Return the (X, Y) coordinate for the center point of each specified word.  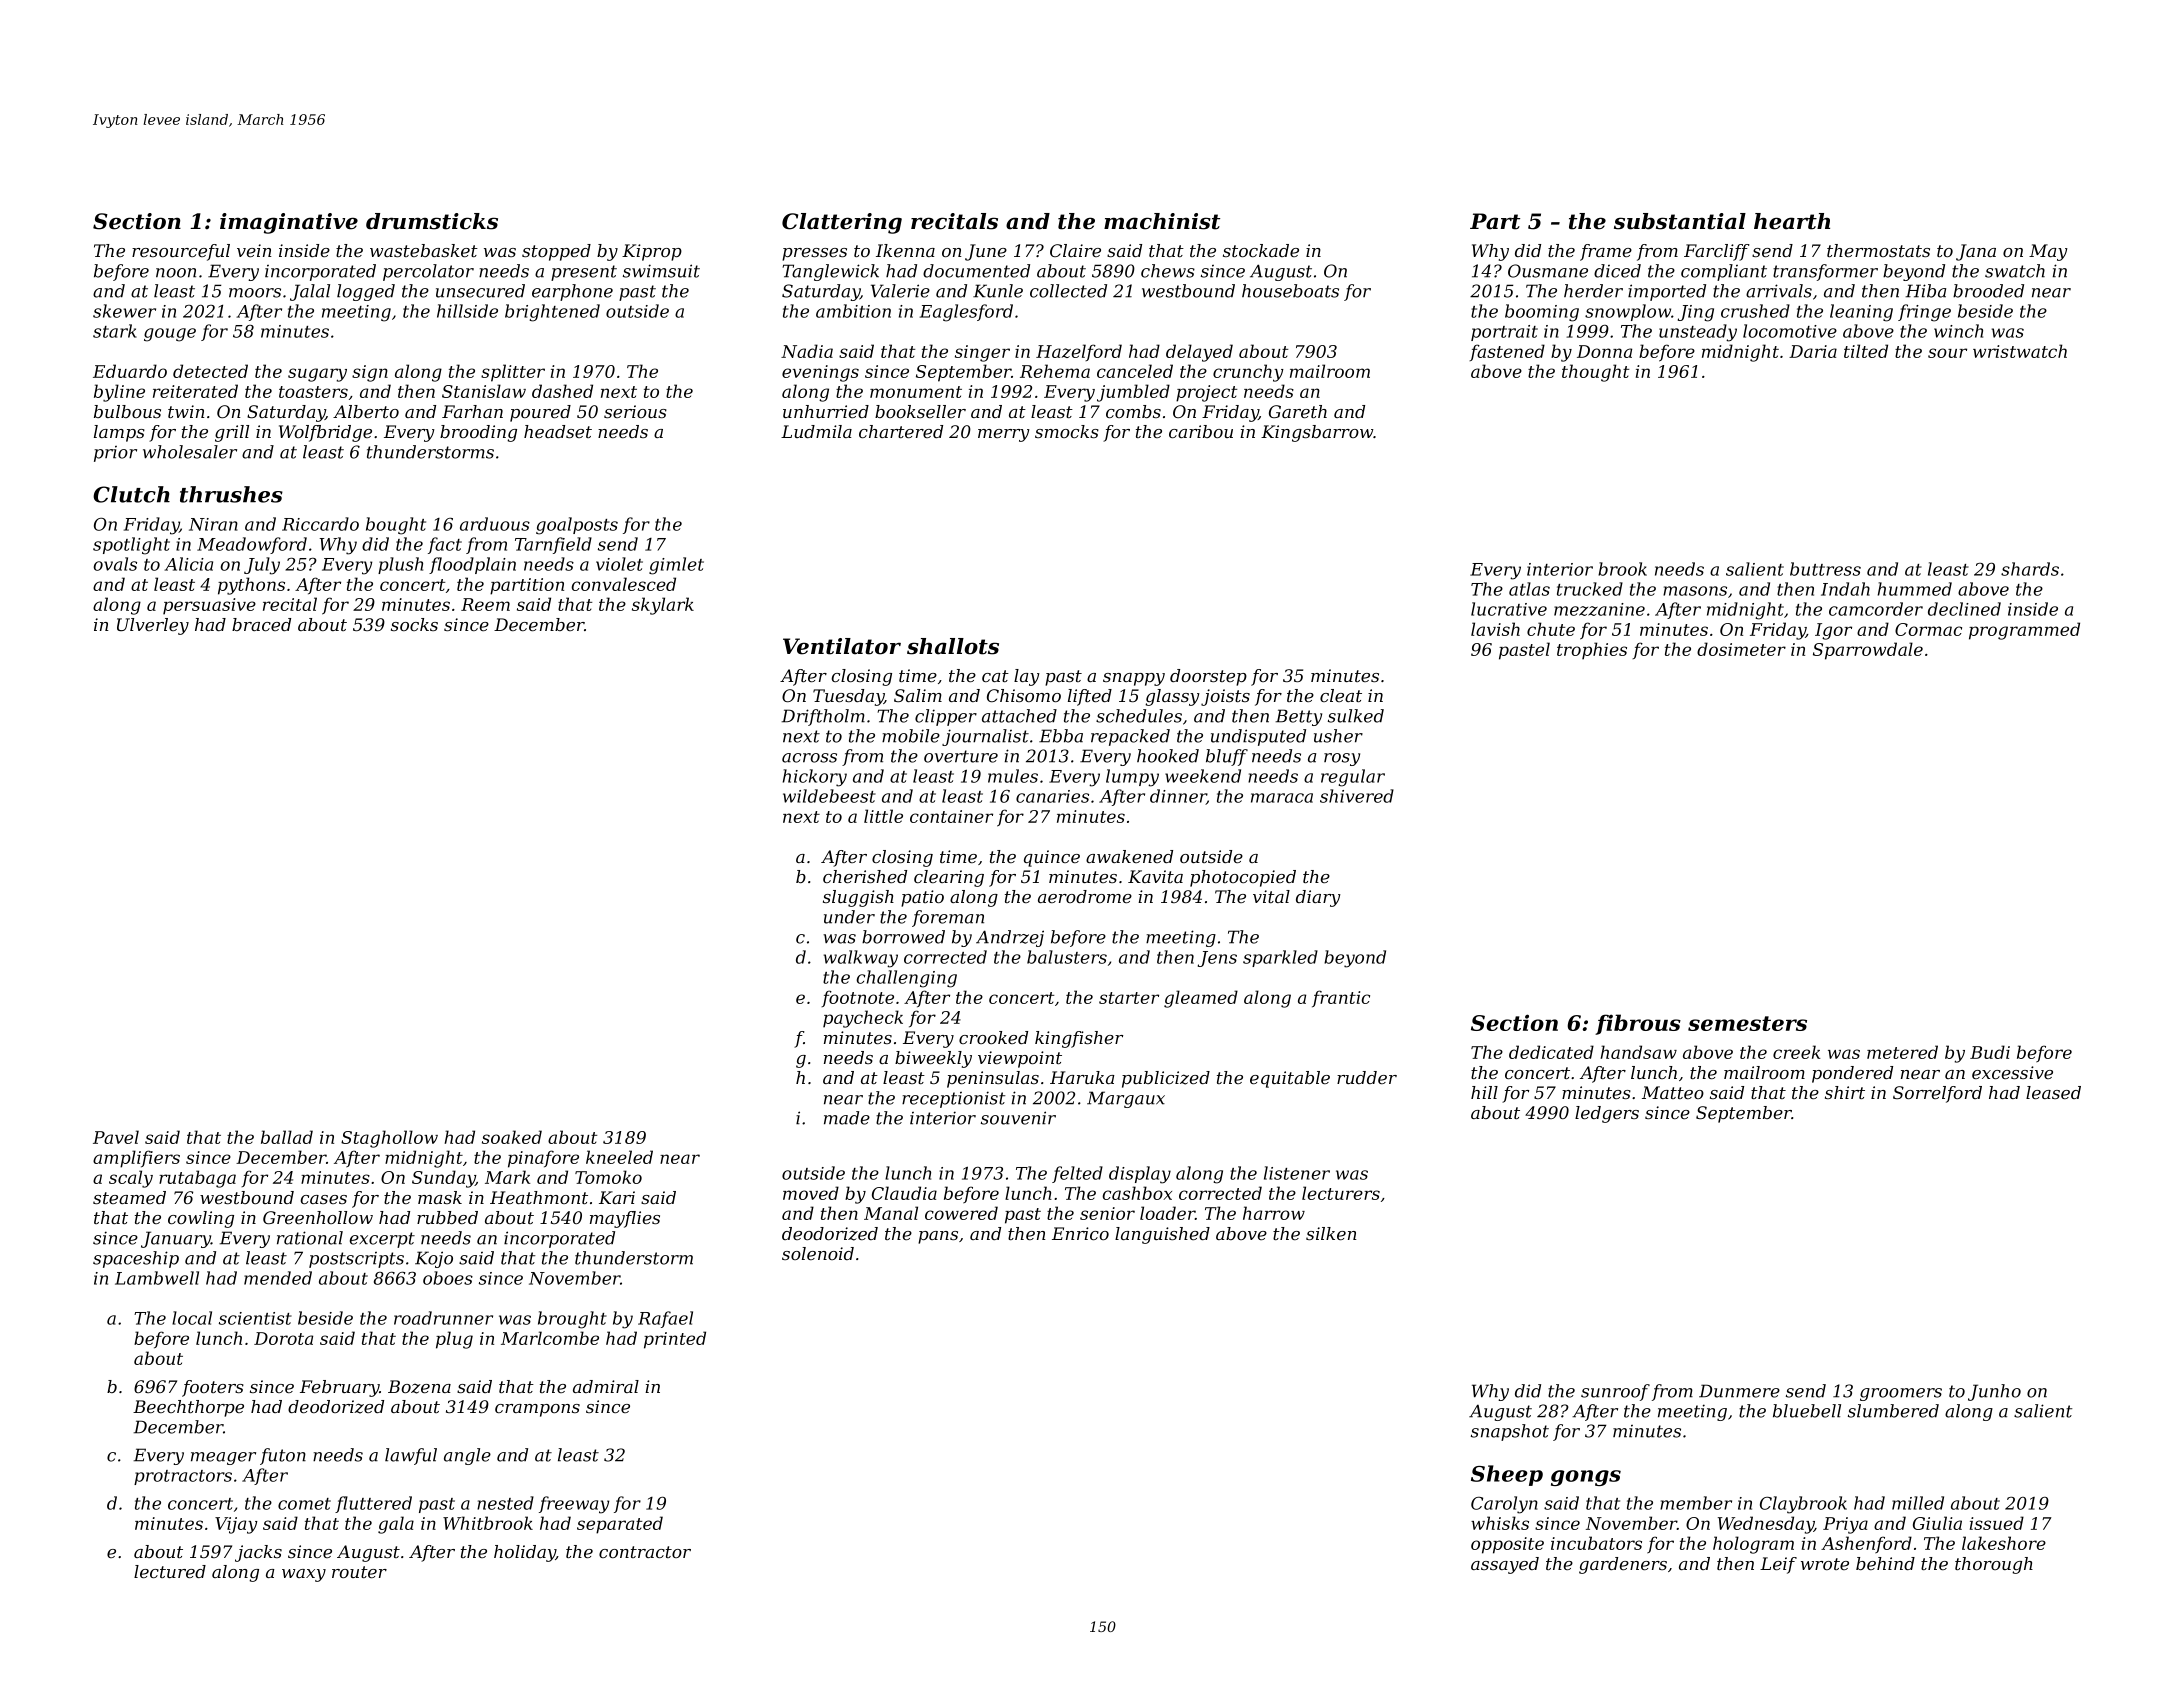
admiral (606, 1386)
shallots (953, 646)
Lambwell (157, 1278)
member (1696, 1503)
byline (119, 393)
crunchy (1248, 373)
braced (261, 624)
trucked (1590, 589)
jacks (258, 1553)
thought (1595, 373)
